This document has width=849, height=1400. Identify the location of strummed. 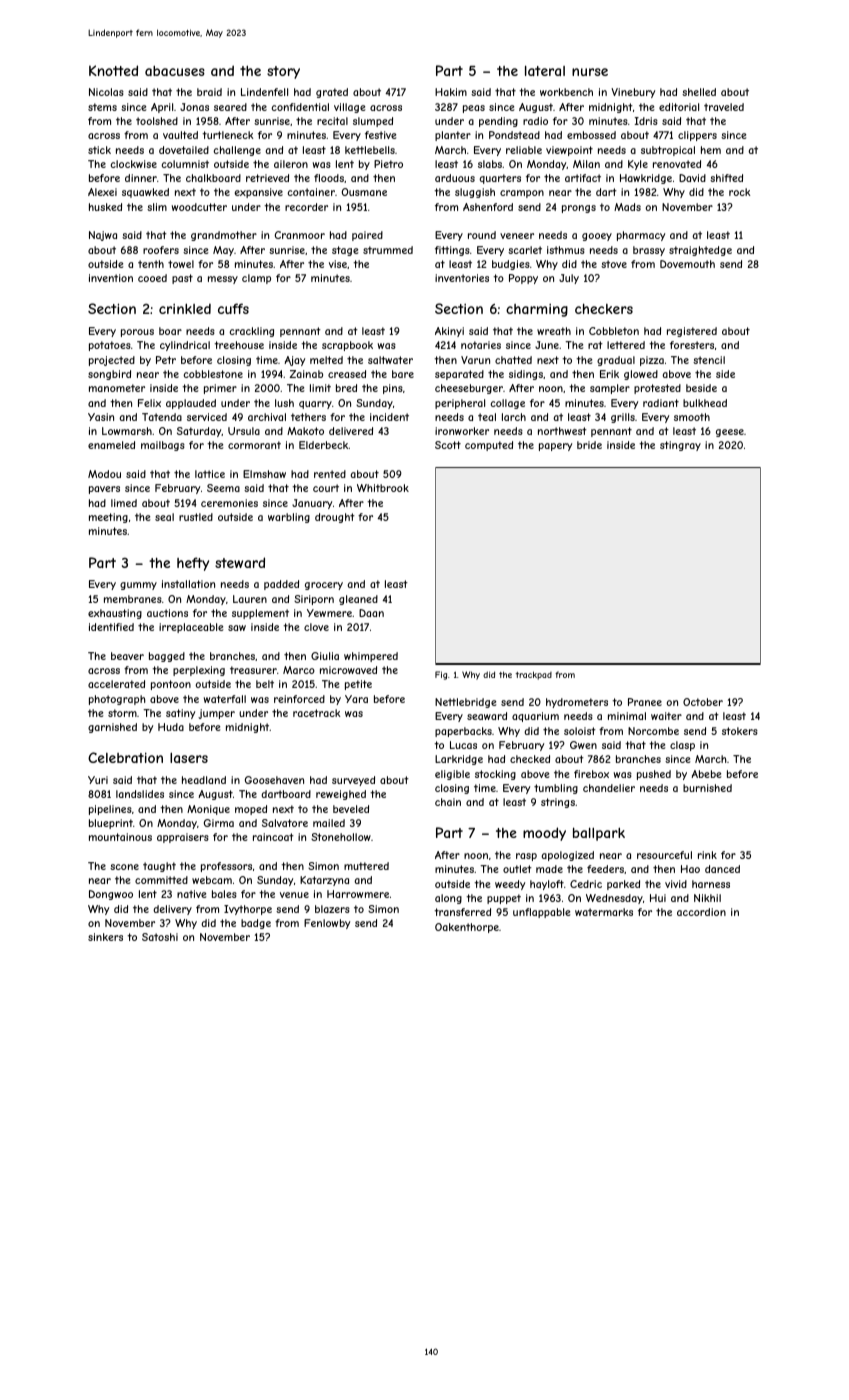
(388, 250).
